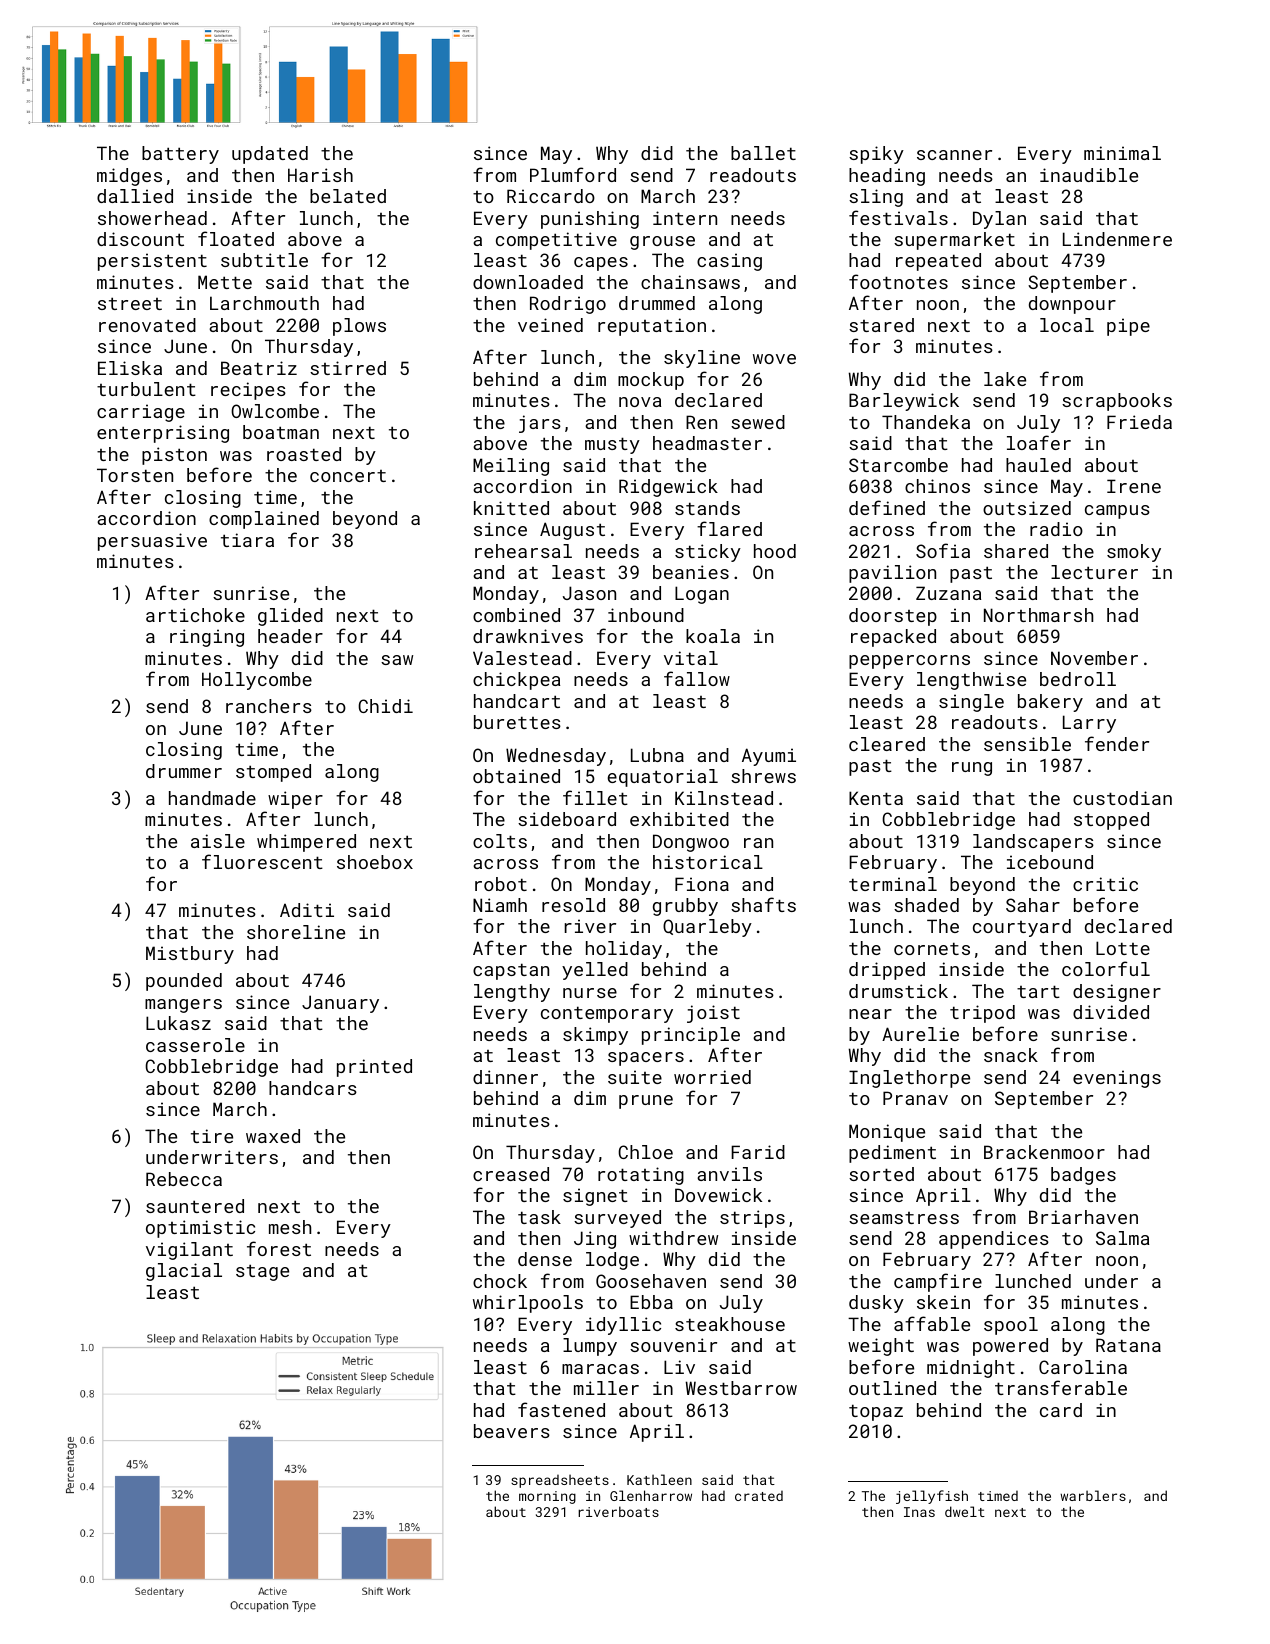  I want to click on Mistbury, so click(190, 955).
